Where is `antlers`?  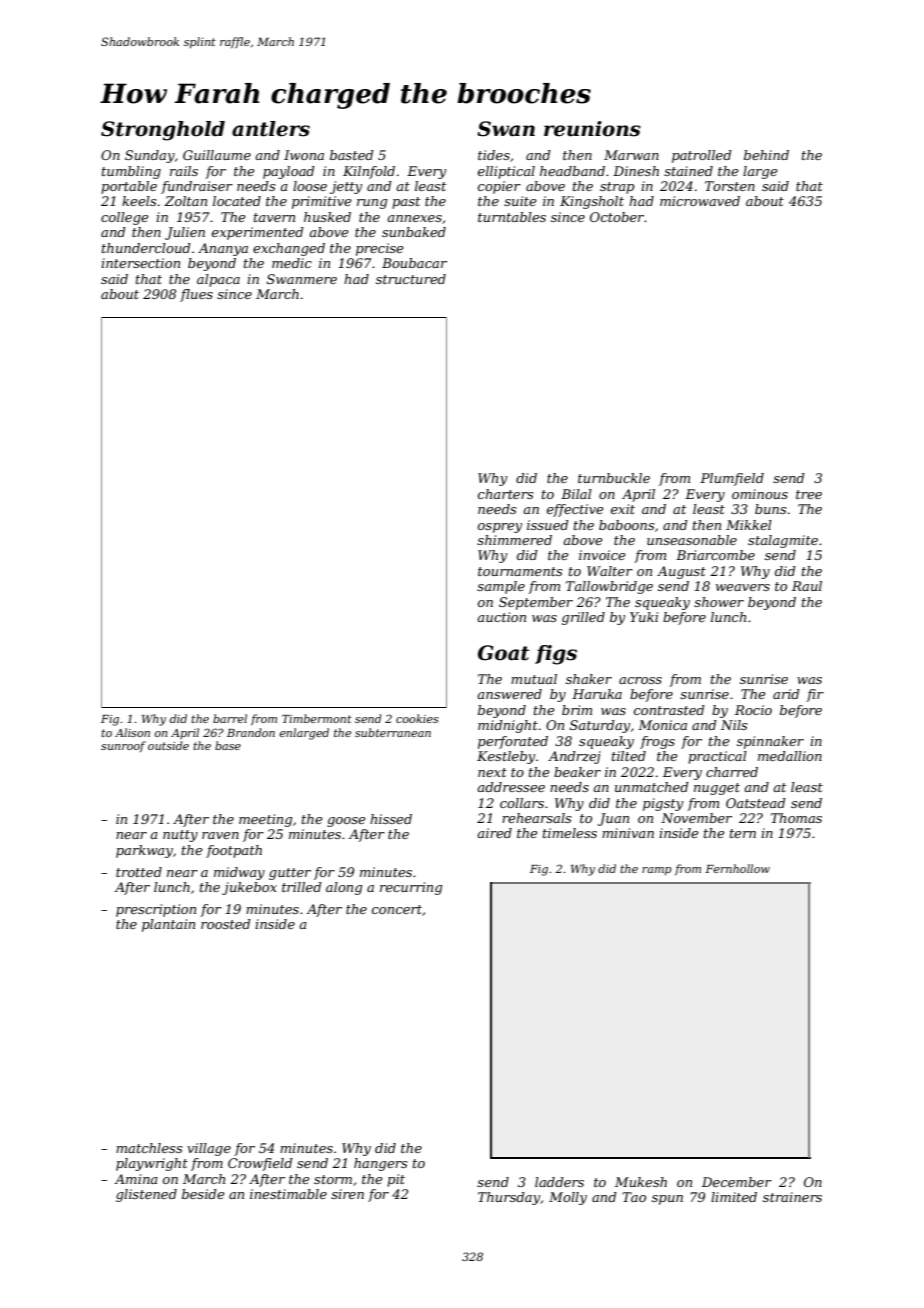 antlers is located at coordinates (271, 129).
